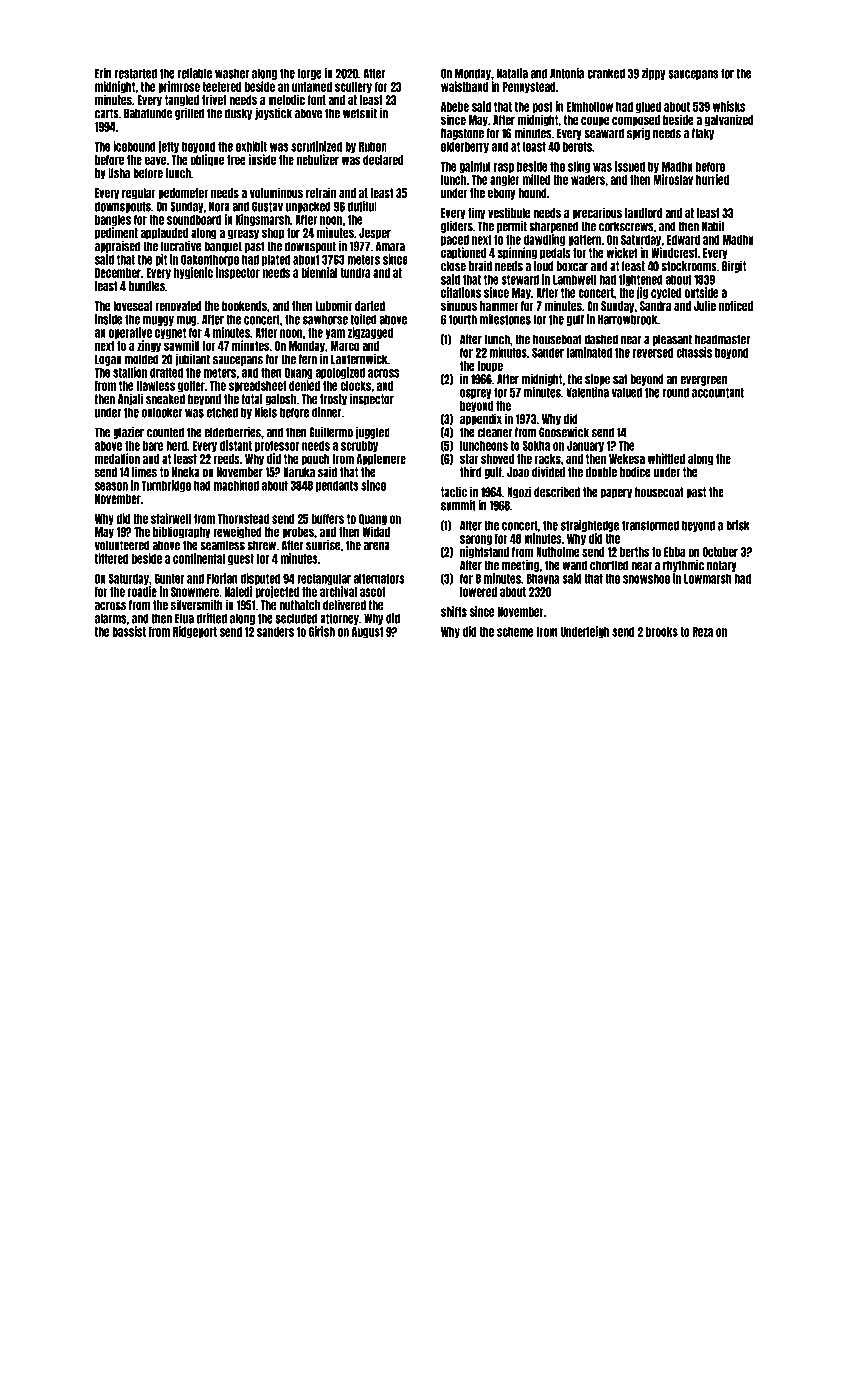  I want to click on Reza, so click(703, 632).
